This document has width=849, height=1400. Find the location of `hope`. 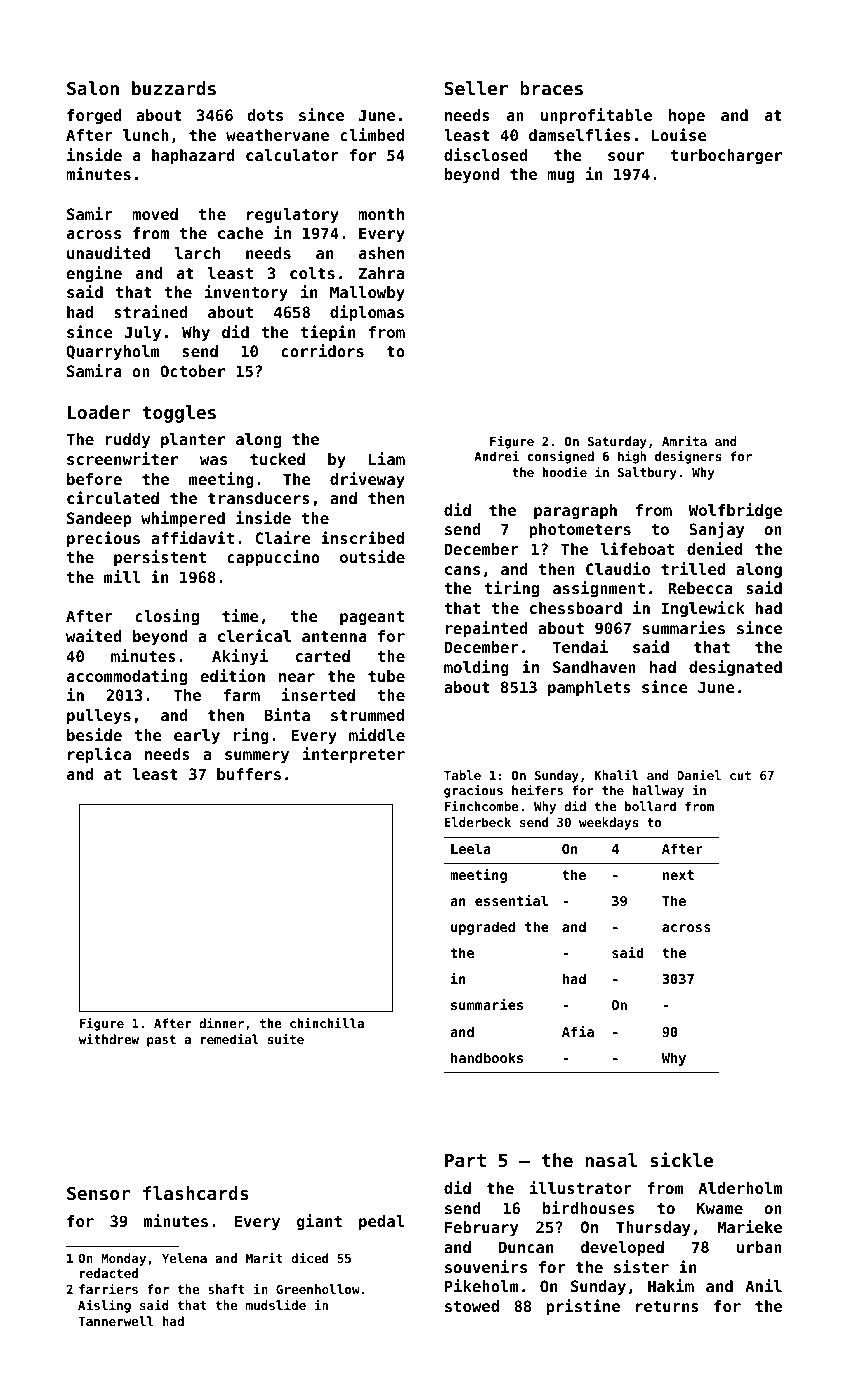

hope is located at coordinates (687, 117).
